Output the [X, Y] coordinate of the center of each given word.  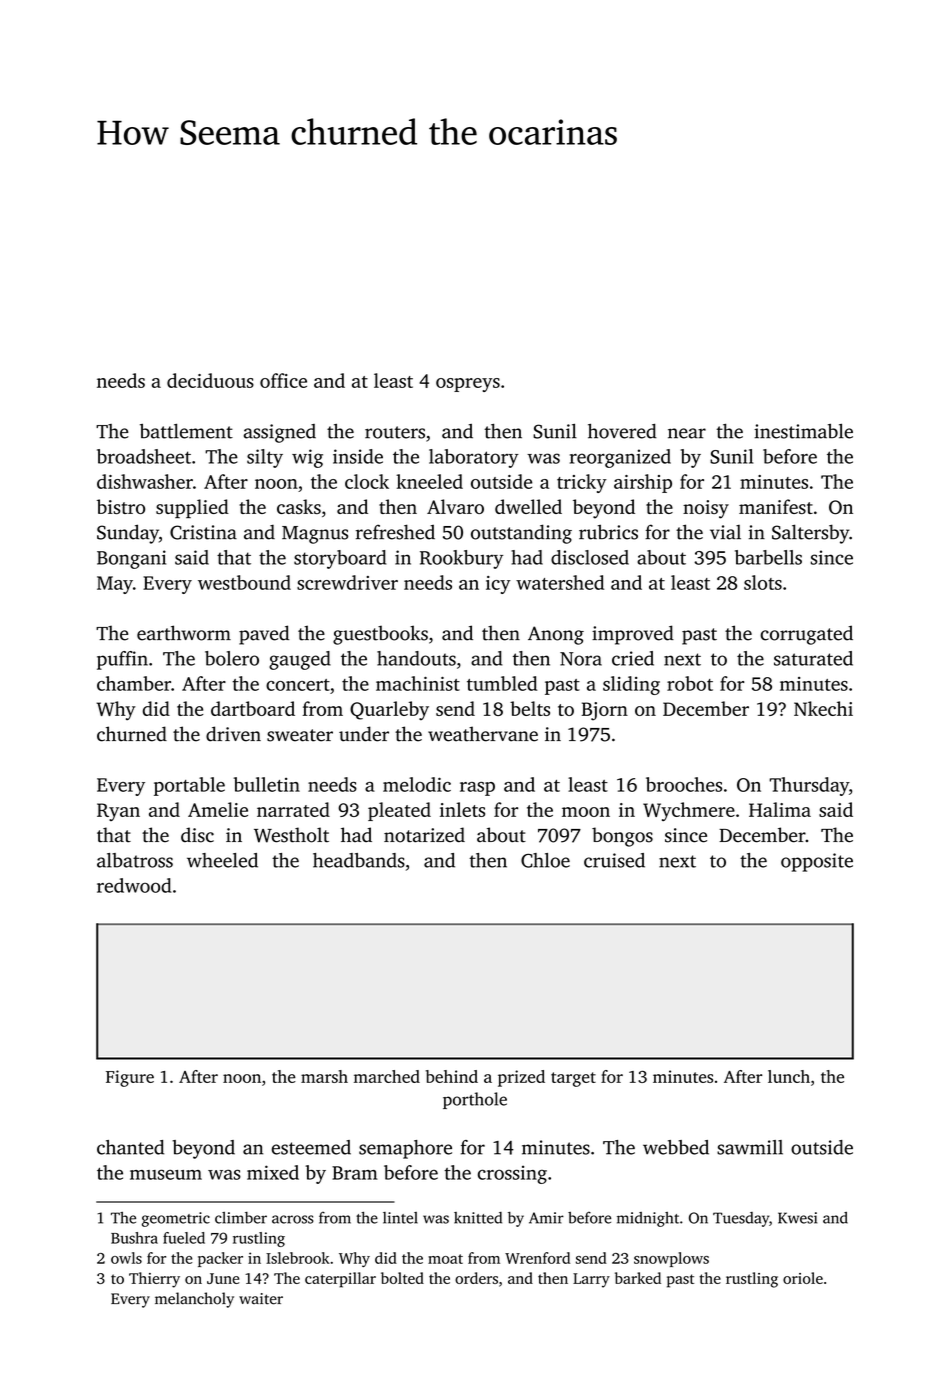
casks [299, 506]
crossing [512, 1174]
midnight [648, 1219]
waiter [261, 1299]
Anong [556, 635]
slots [763, 582]
